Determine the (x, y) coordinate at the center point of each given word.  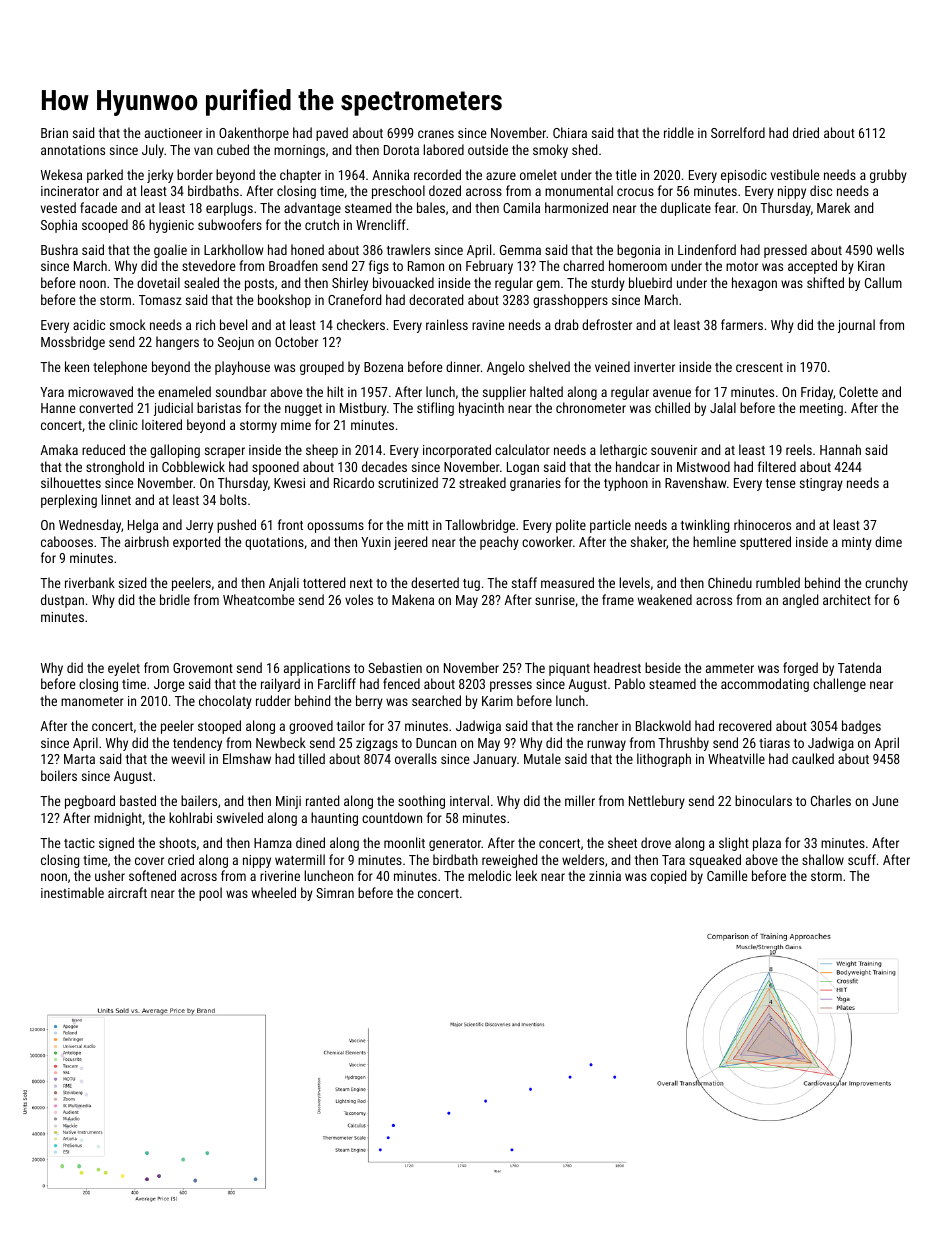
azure (501, 176)
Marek (833, 207)
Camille (727, 875)
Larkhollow (234, 249)
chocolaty (225, 702)
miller (580, 800)
